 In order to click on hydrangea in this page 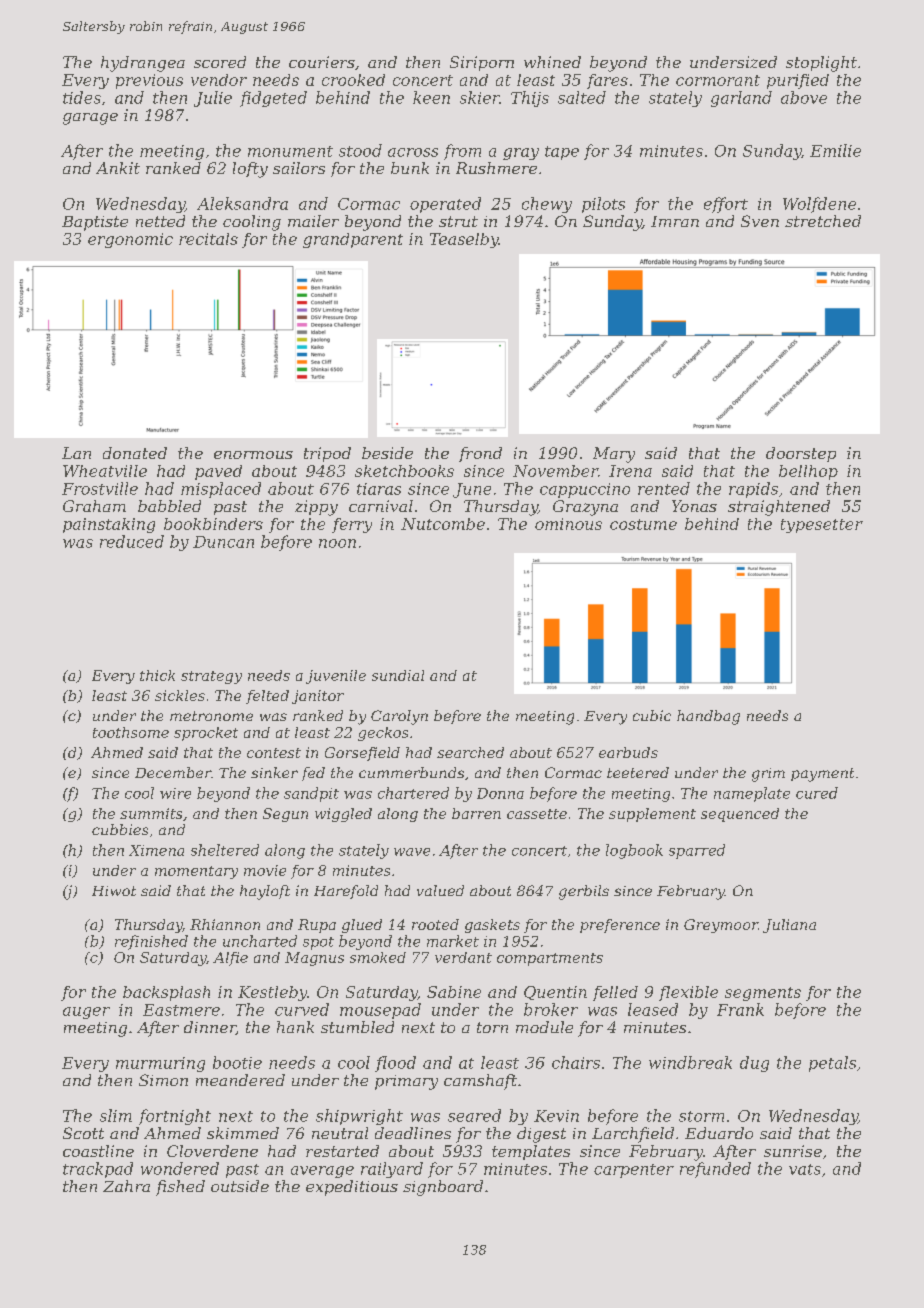, I will do `click(143, 64)`.
